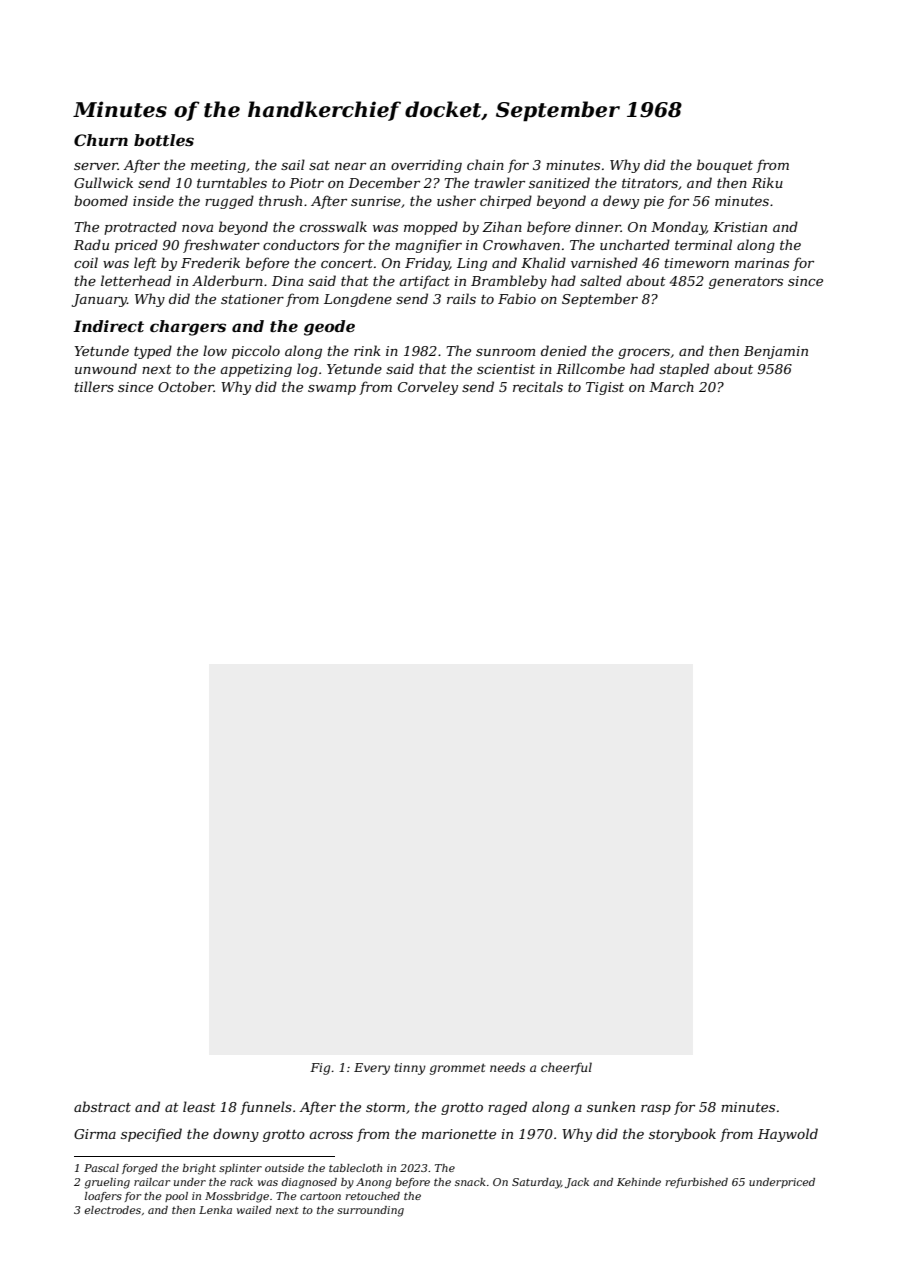 Image resolution: width=903 pixels, height=1283 pixels. I want to click on chain, so click(485, 164).
